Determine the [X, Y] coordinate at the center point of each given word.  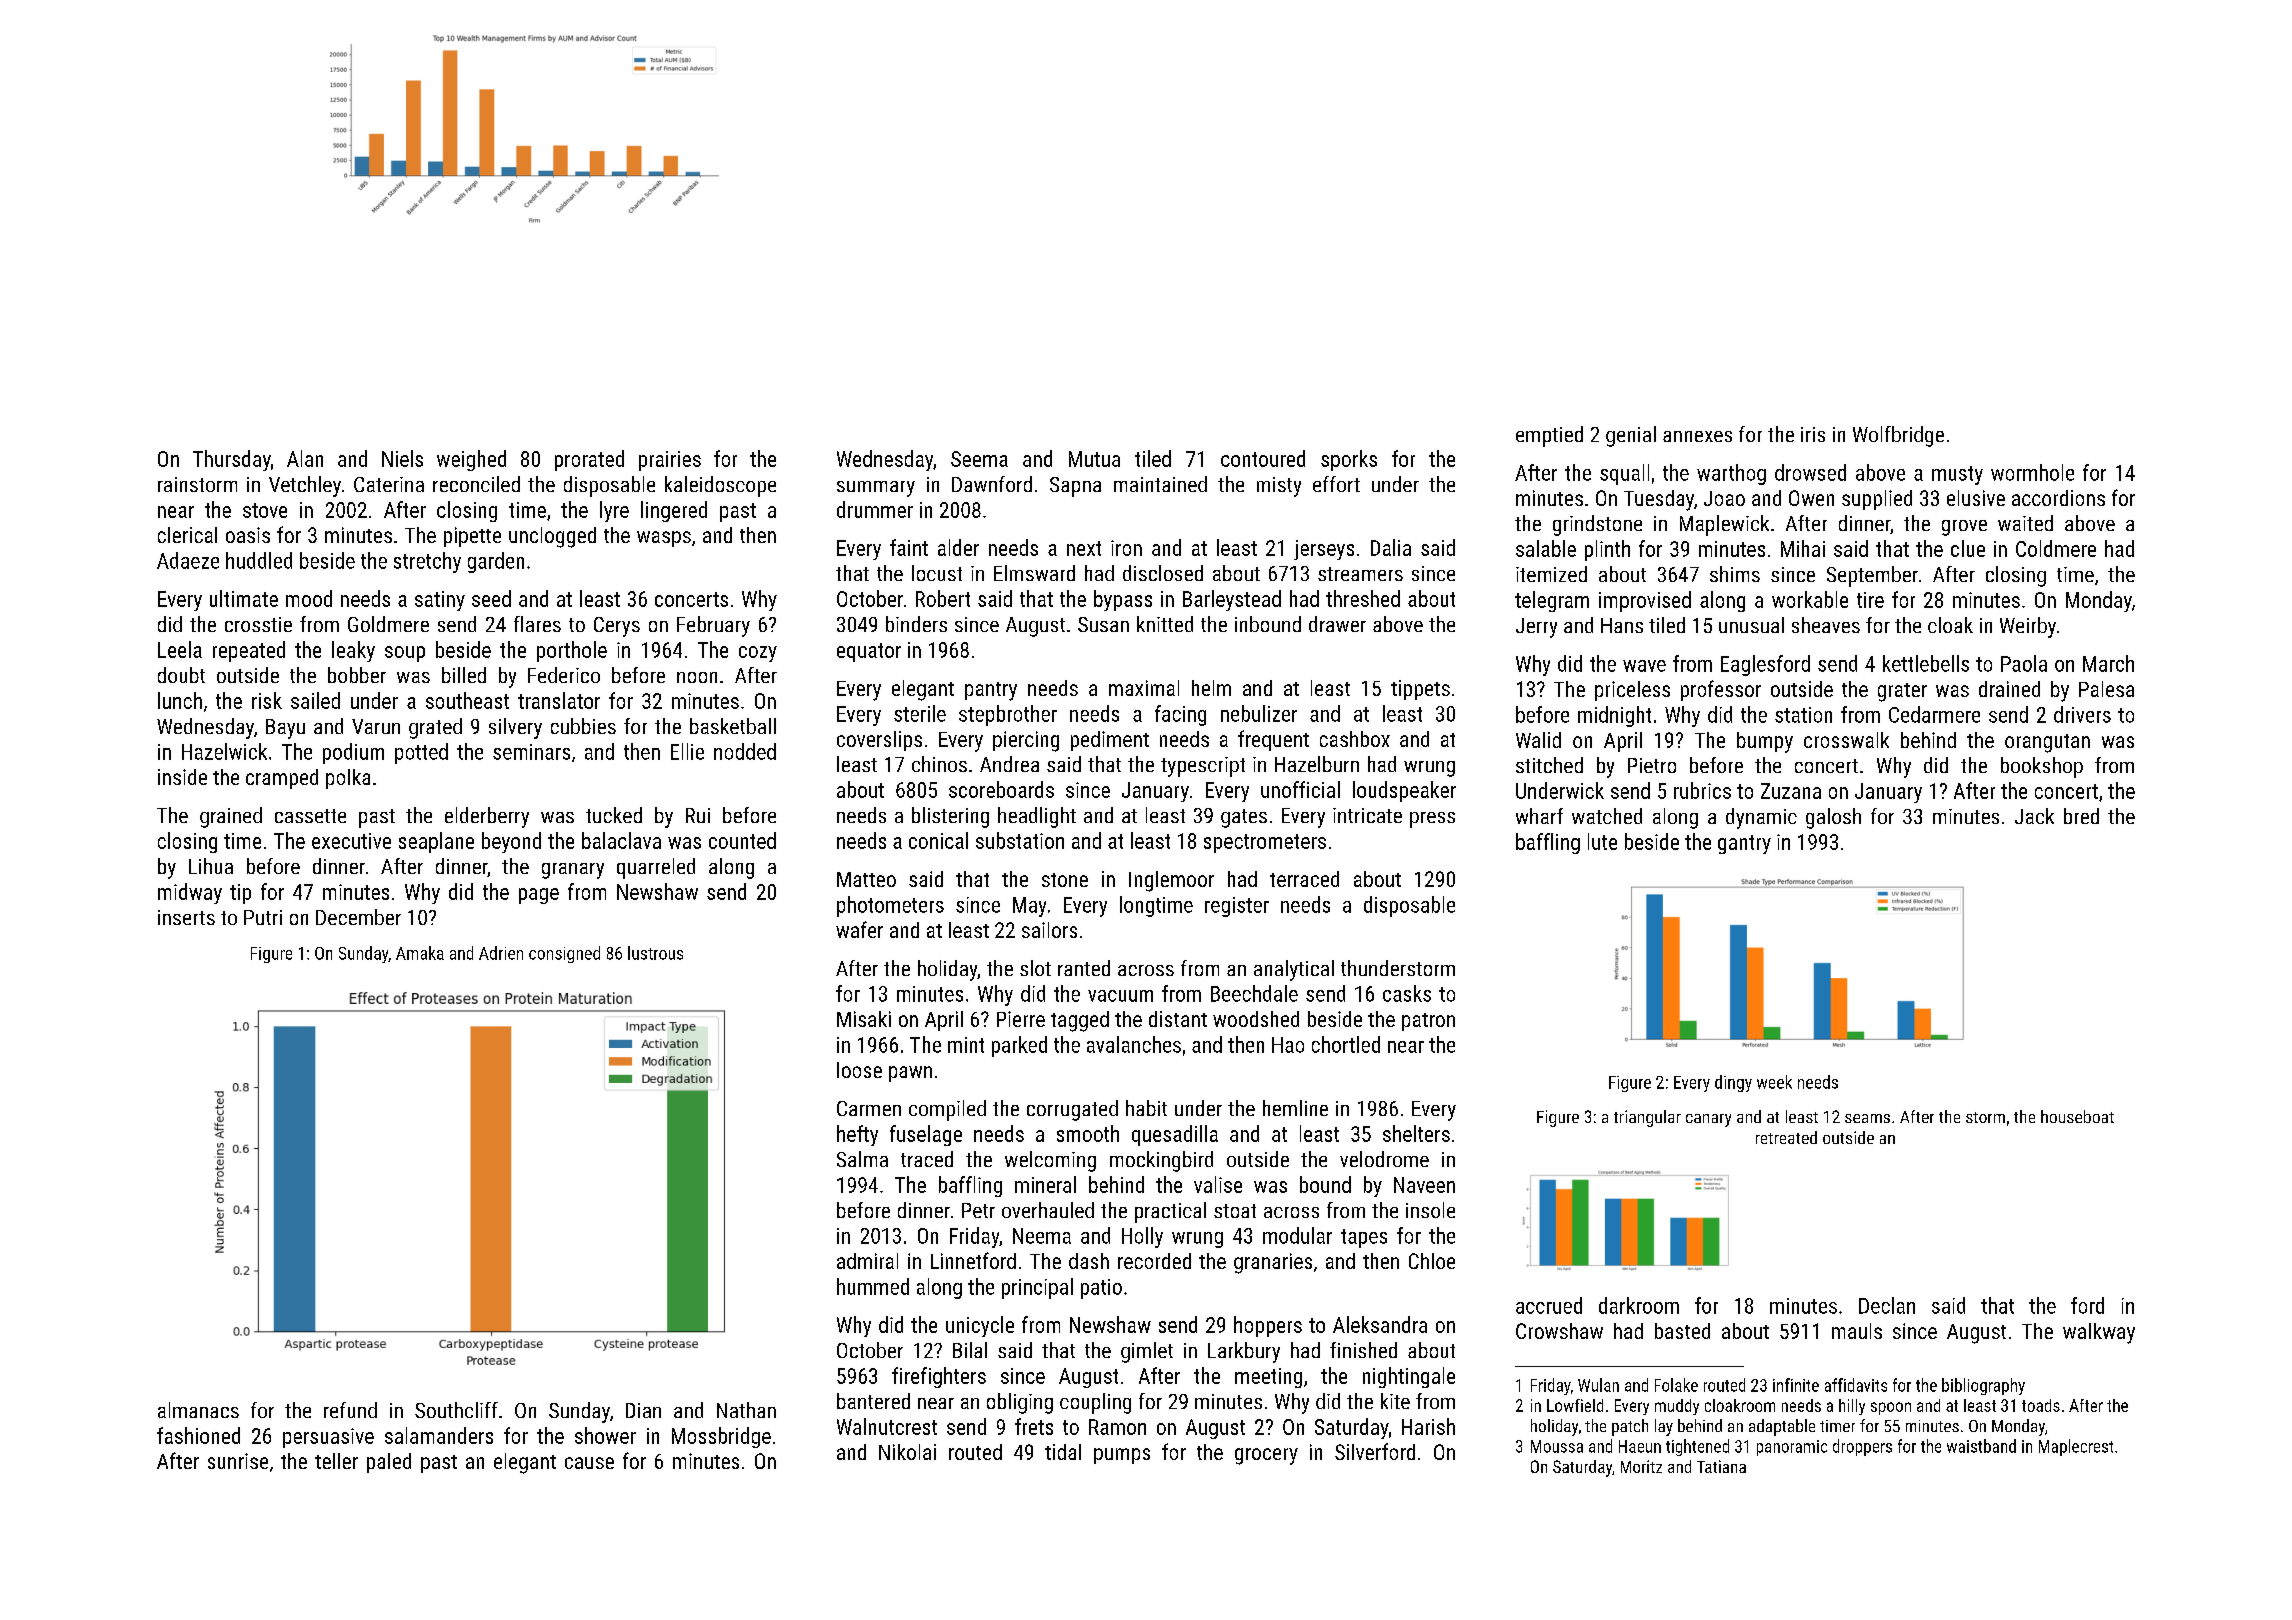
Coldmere [2056, 548]
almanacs [198, 1410]
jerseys [1324, 550]
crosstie [258, 624]
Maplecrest [2076, 1447]
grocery [1266, 1456]
